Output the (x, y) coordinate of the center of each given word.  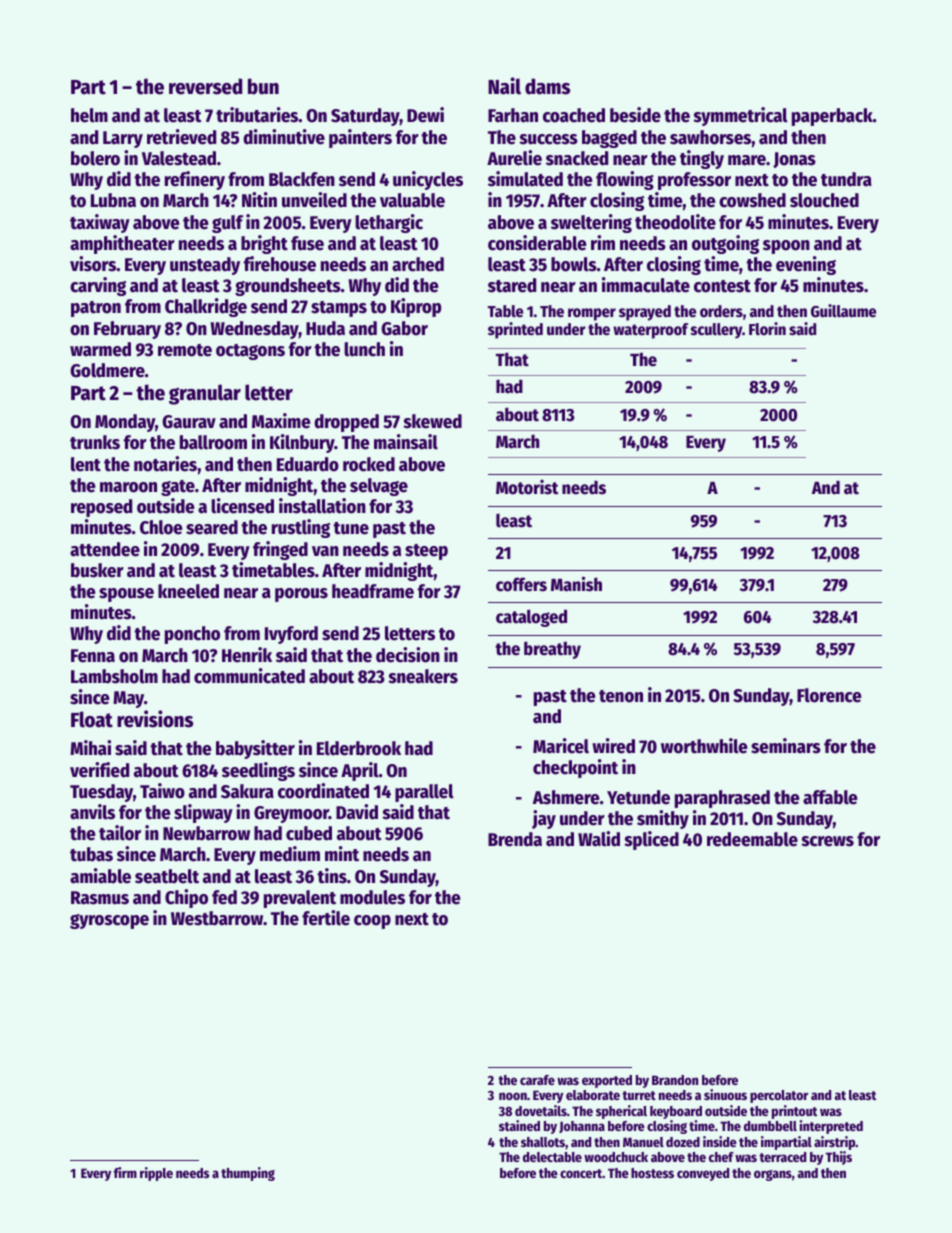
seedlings (258, 771)
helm (89, 115)
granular (205, 394)
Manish (576, 584)
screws (827, 841)
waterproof (650, 331)
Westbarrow (217, 918)
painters (360, 138)
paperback (832, 117)
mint (342, 854)
